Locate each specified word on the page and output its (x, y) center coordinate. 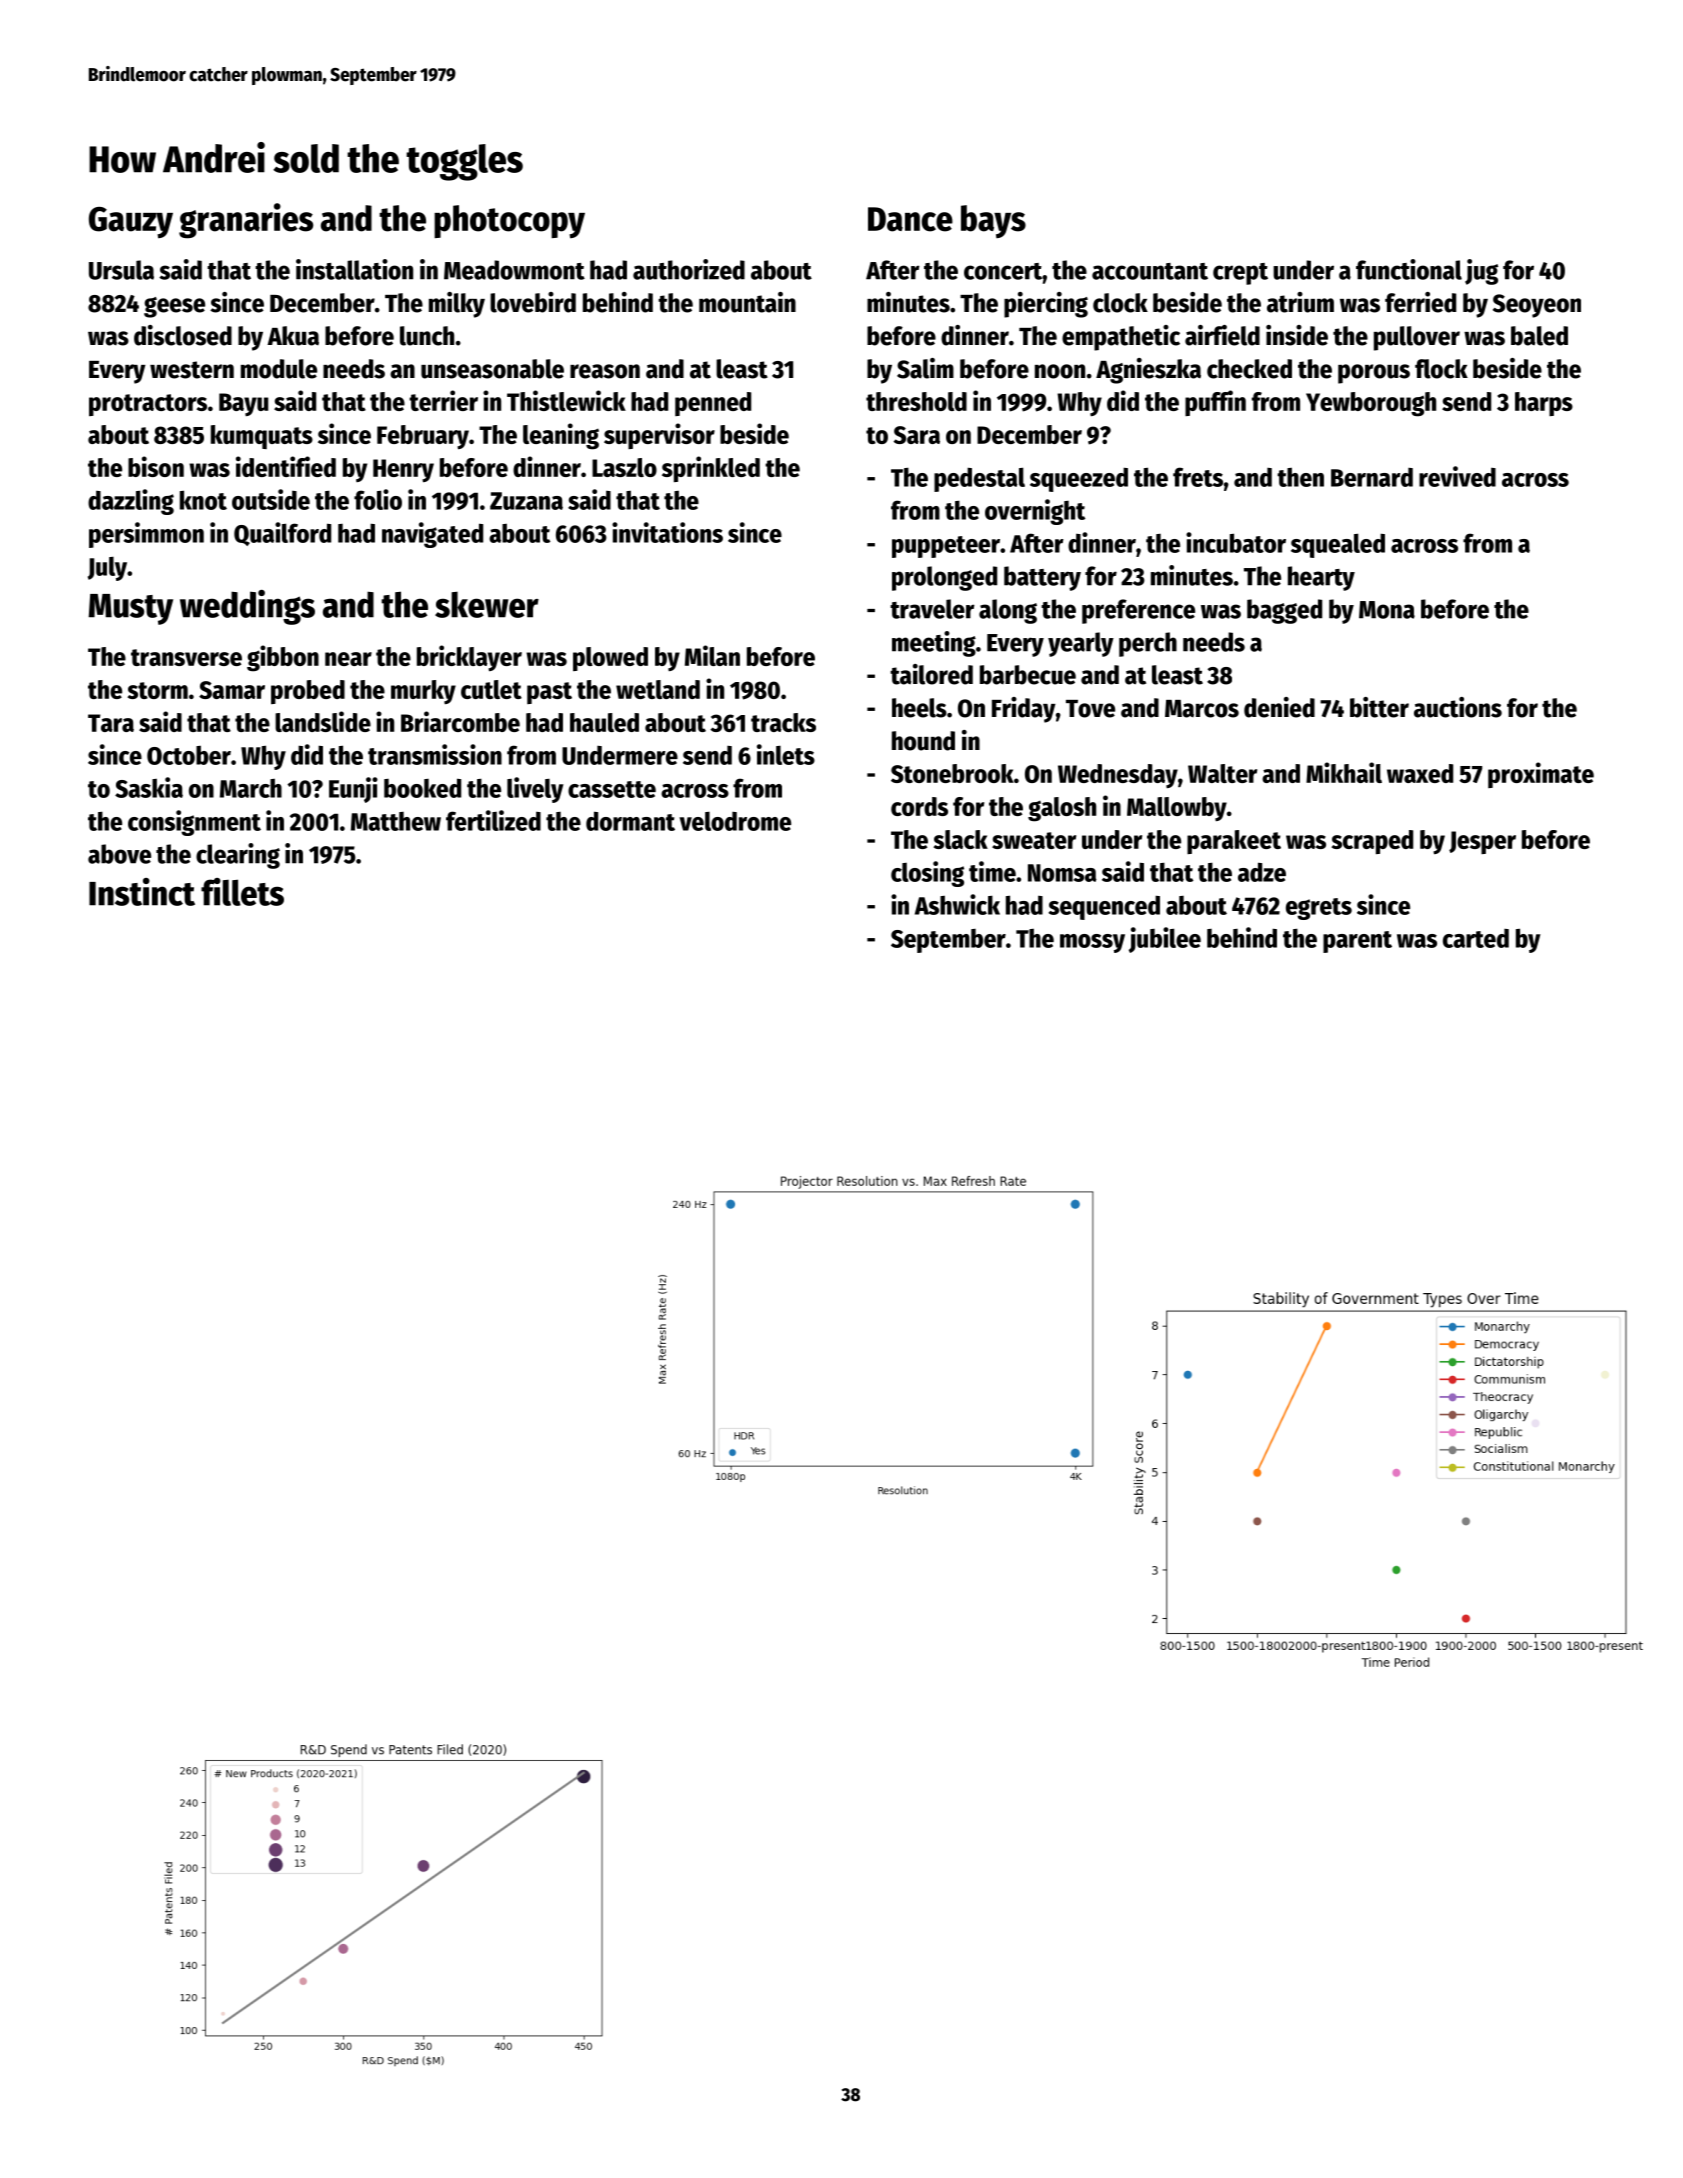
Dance (910, 219)
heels (919, 708)
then (1300, 477)
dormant (630, 821)
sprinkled (711, 469)
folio (378, 499)
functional (1409, 269)
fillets (242, 892)
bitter (1379, 707)
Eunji (353, 790)
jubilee (1165, 940)
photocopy (509, 221)
